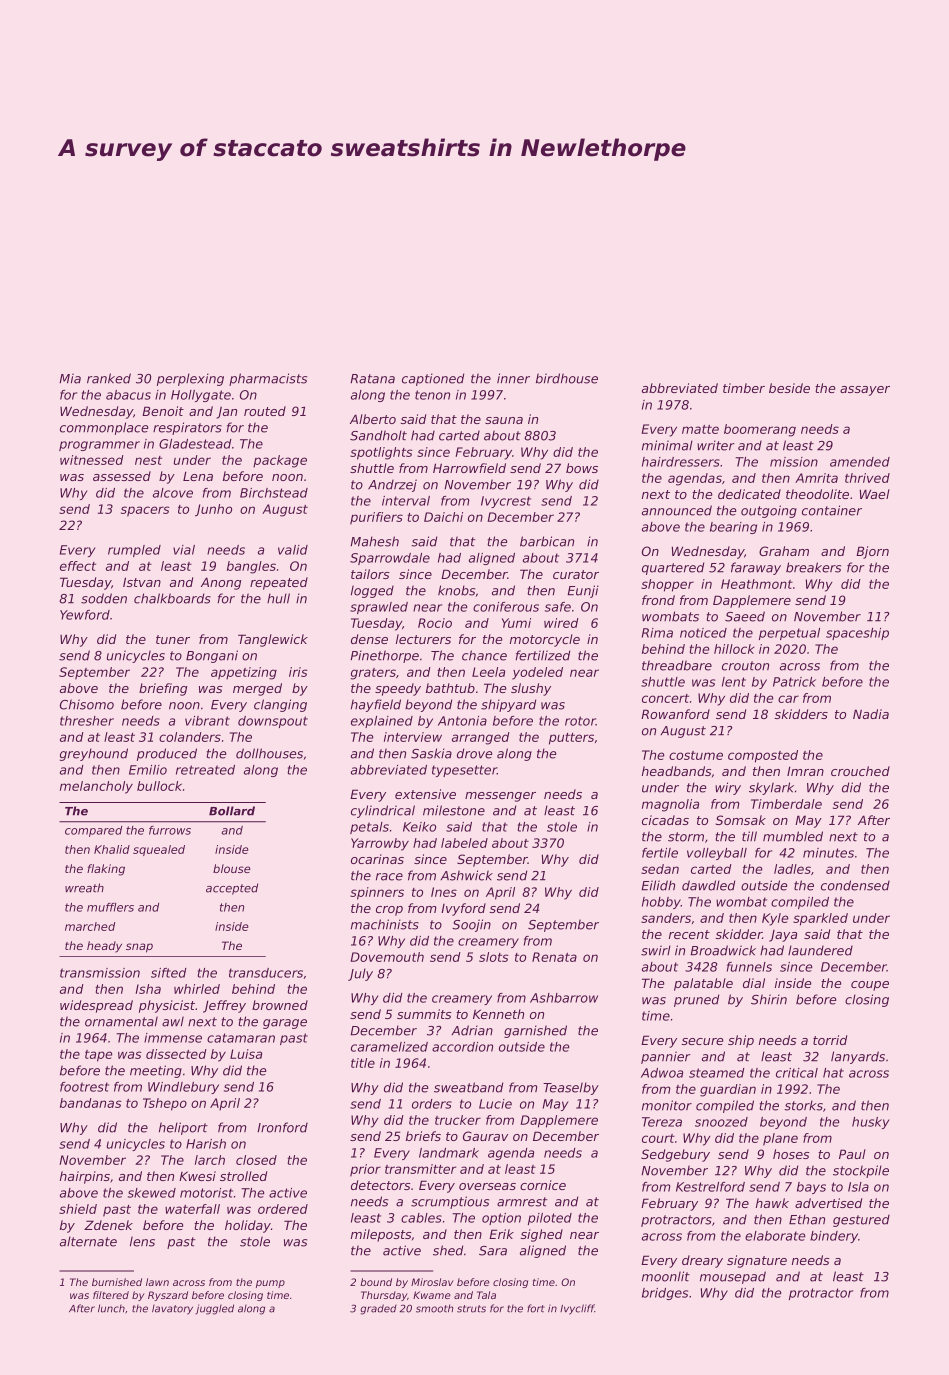 The width and height of the screenshot is (949, 1375). I want to click on assayer, so click(865, 391).
